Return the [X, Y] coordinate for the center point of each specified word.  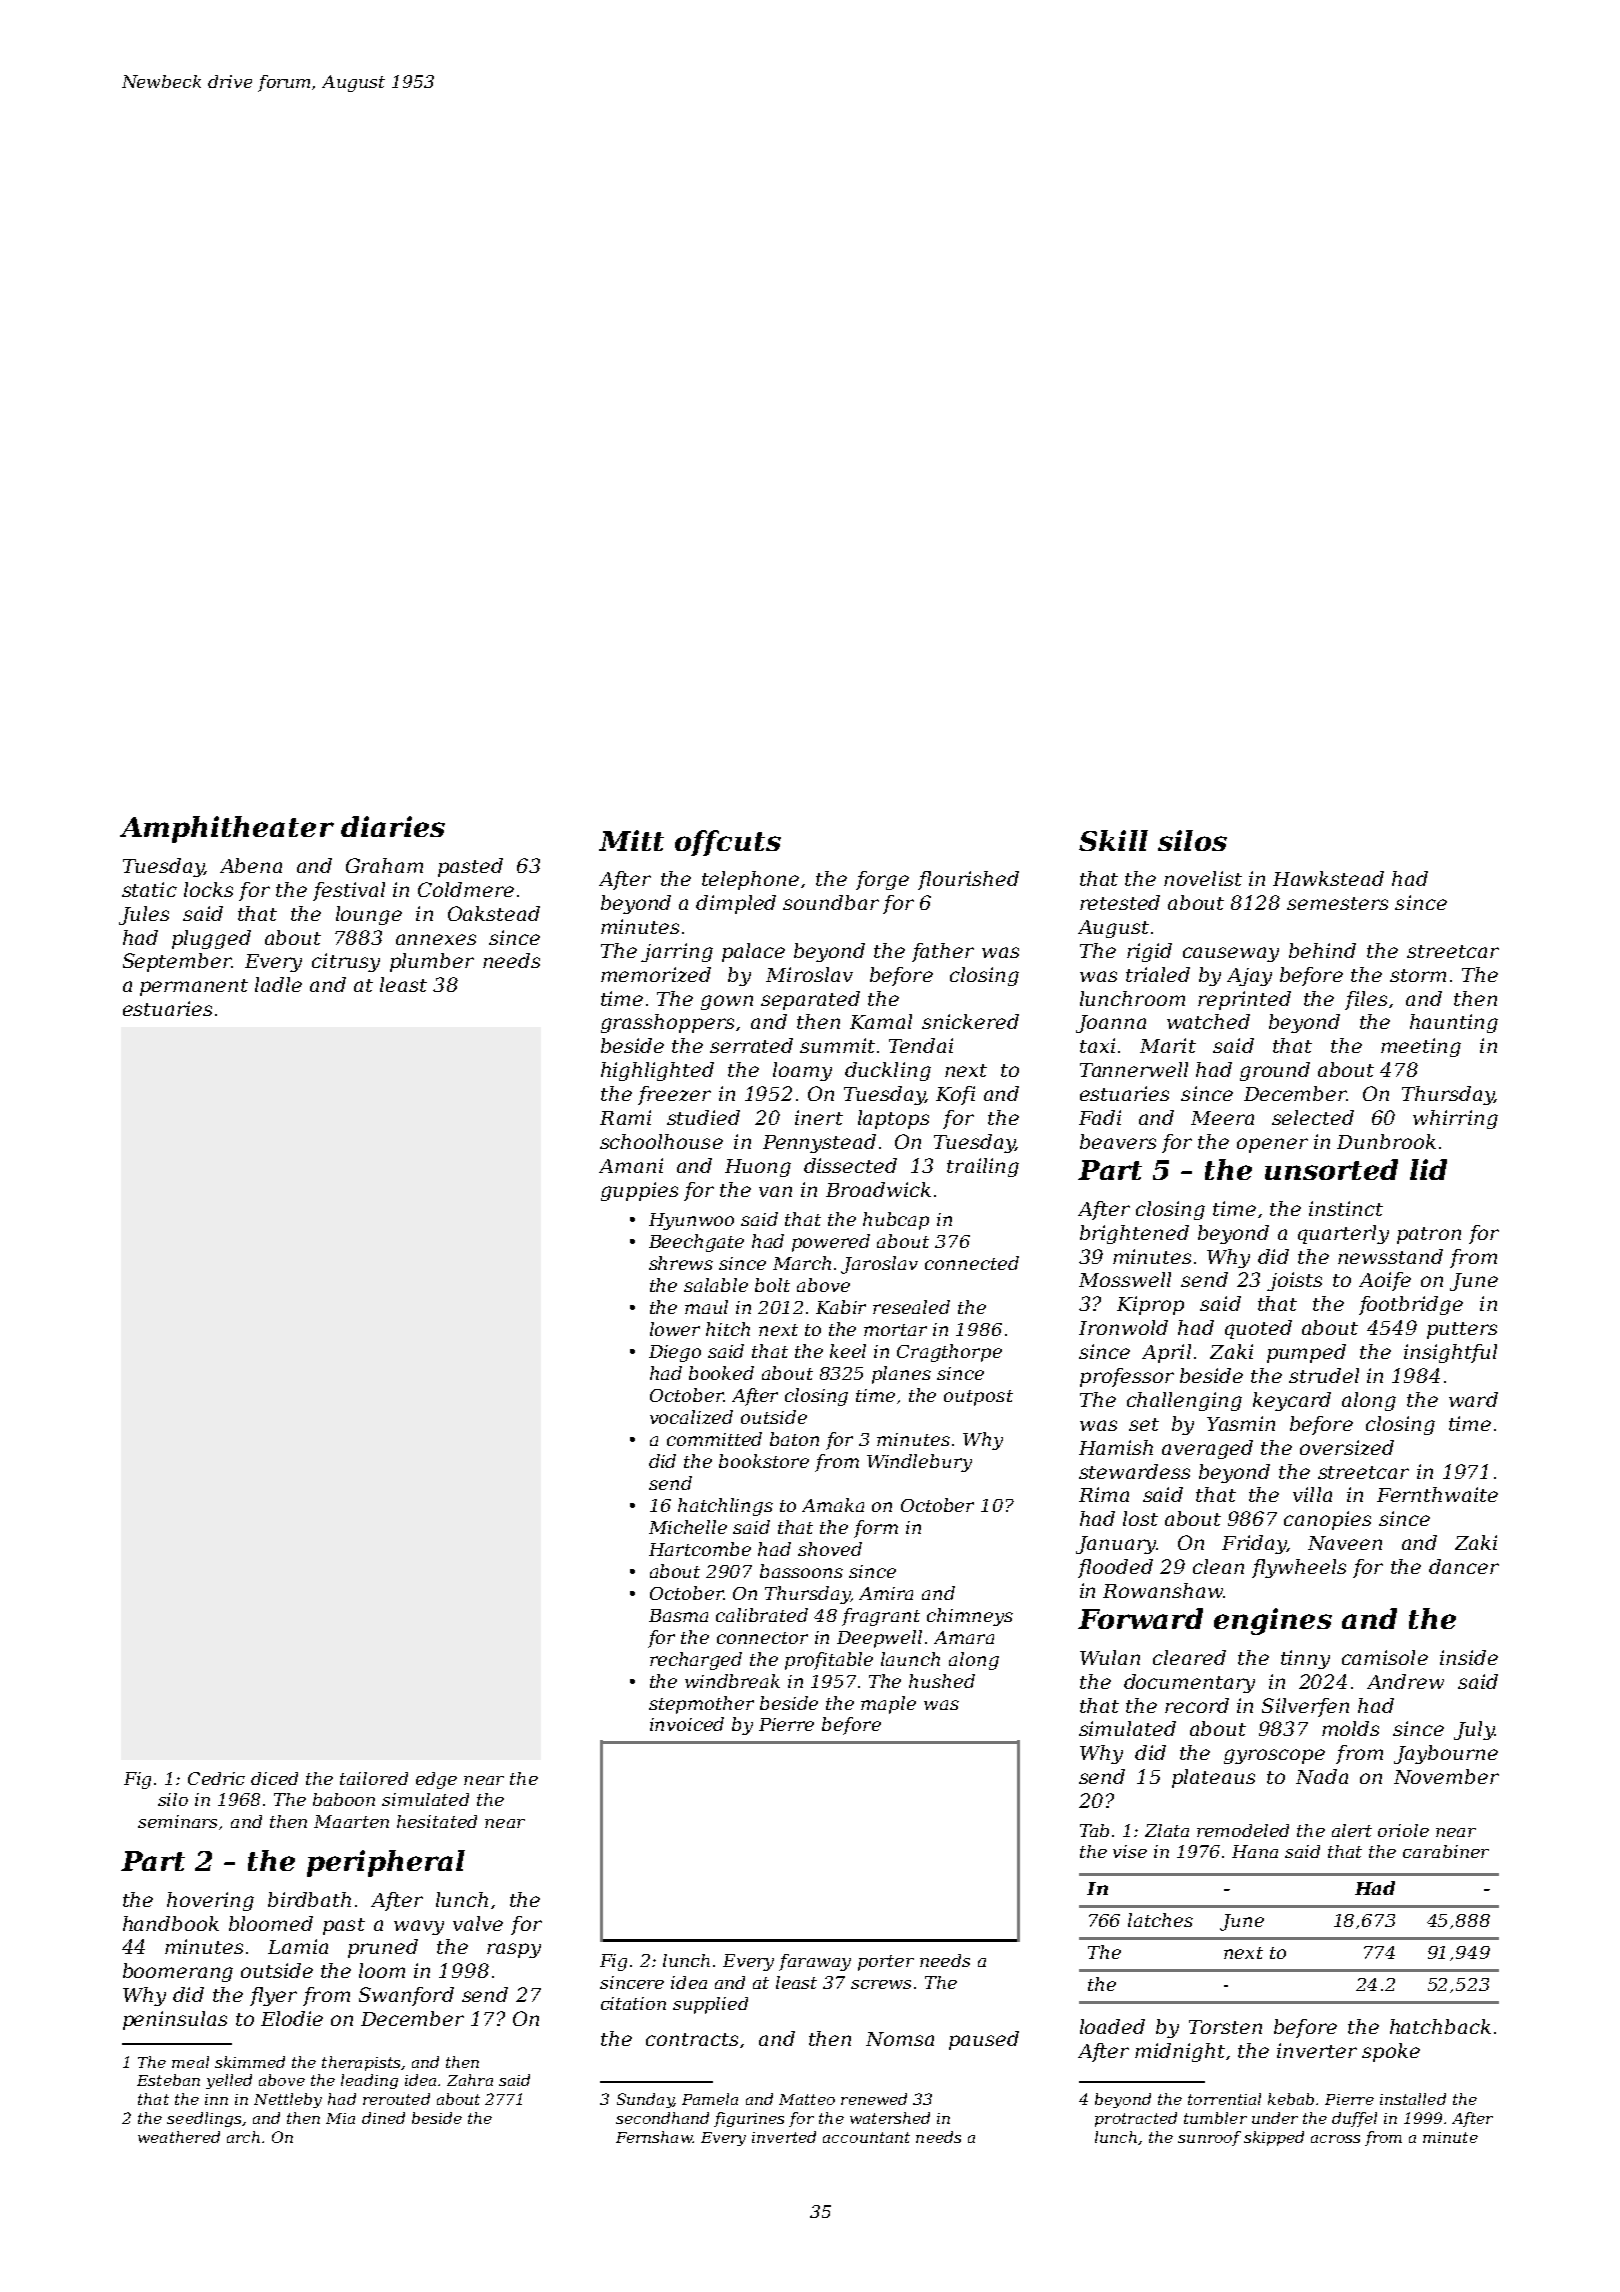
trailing [983, 1167]
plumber [432, 962]
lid [1428, 1169]
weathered [179, 2137]
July [1474, 1730]
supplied [710, 2005]
